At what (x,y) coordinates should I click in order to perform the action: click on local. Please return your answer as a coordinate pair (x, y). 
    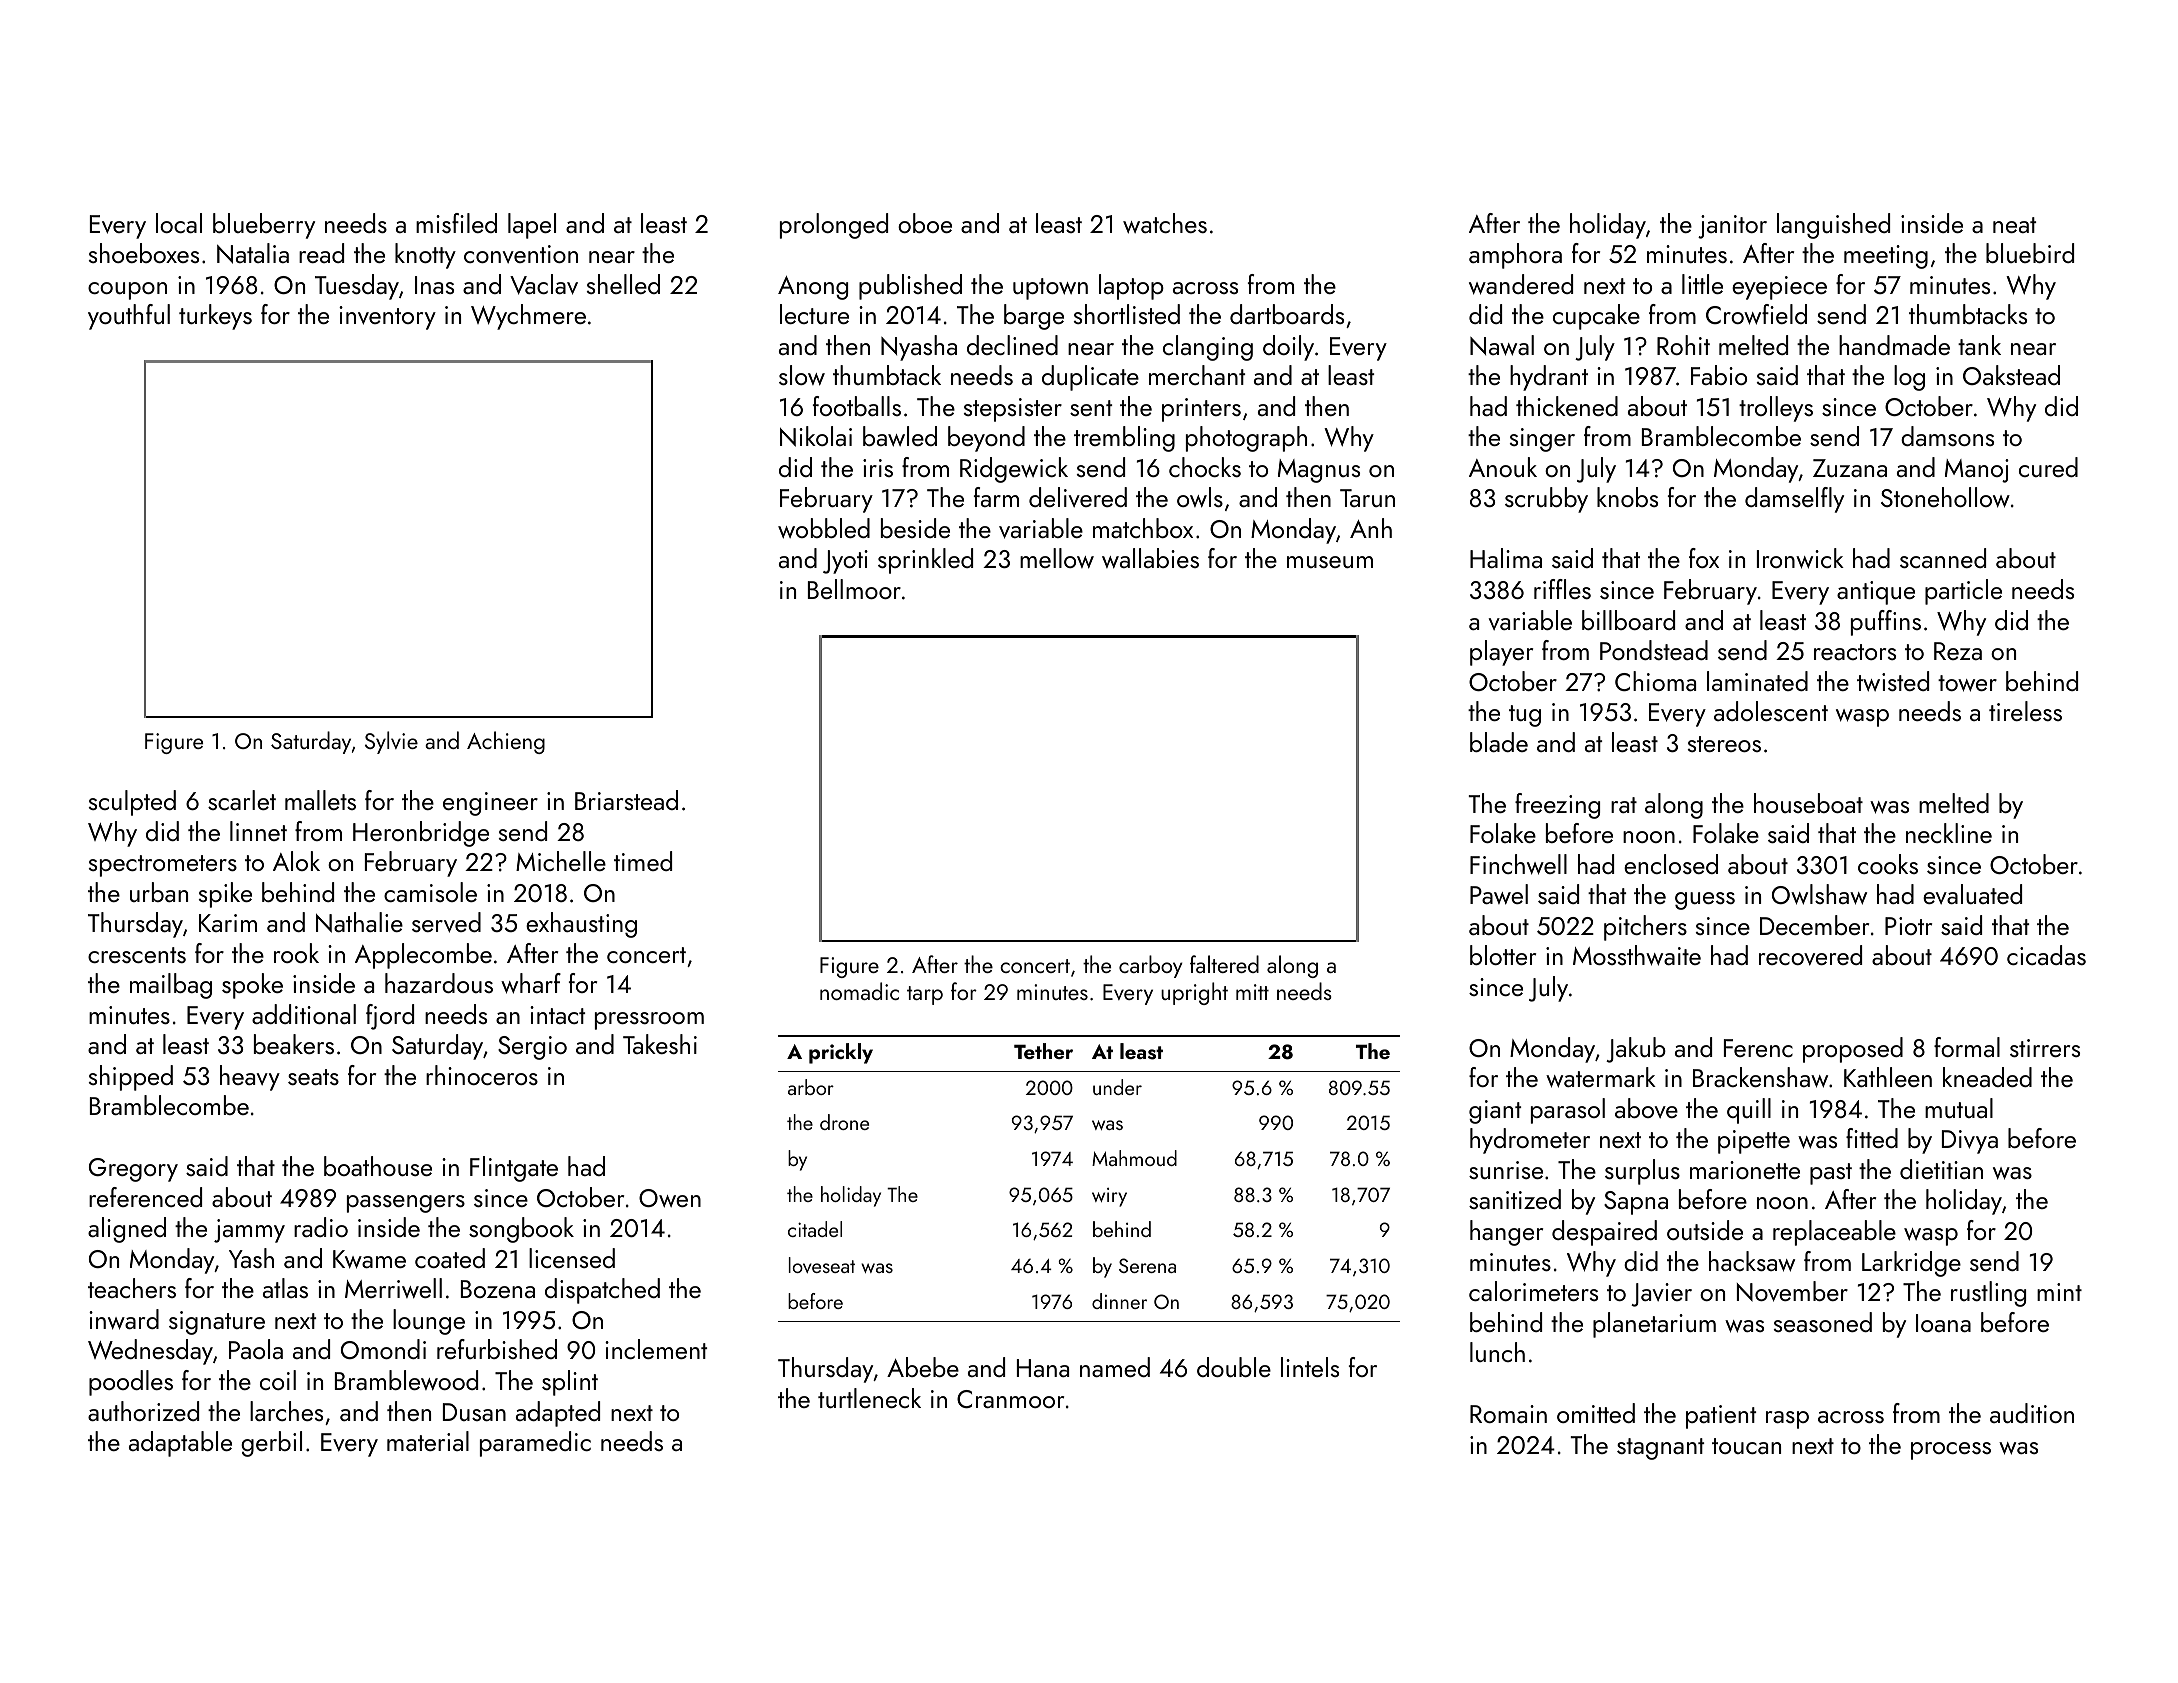
    Looking at the image, I should click on (179, 223).
